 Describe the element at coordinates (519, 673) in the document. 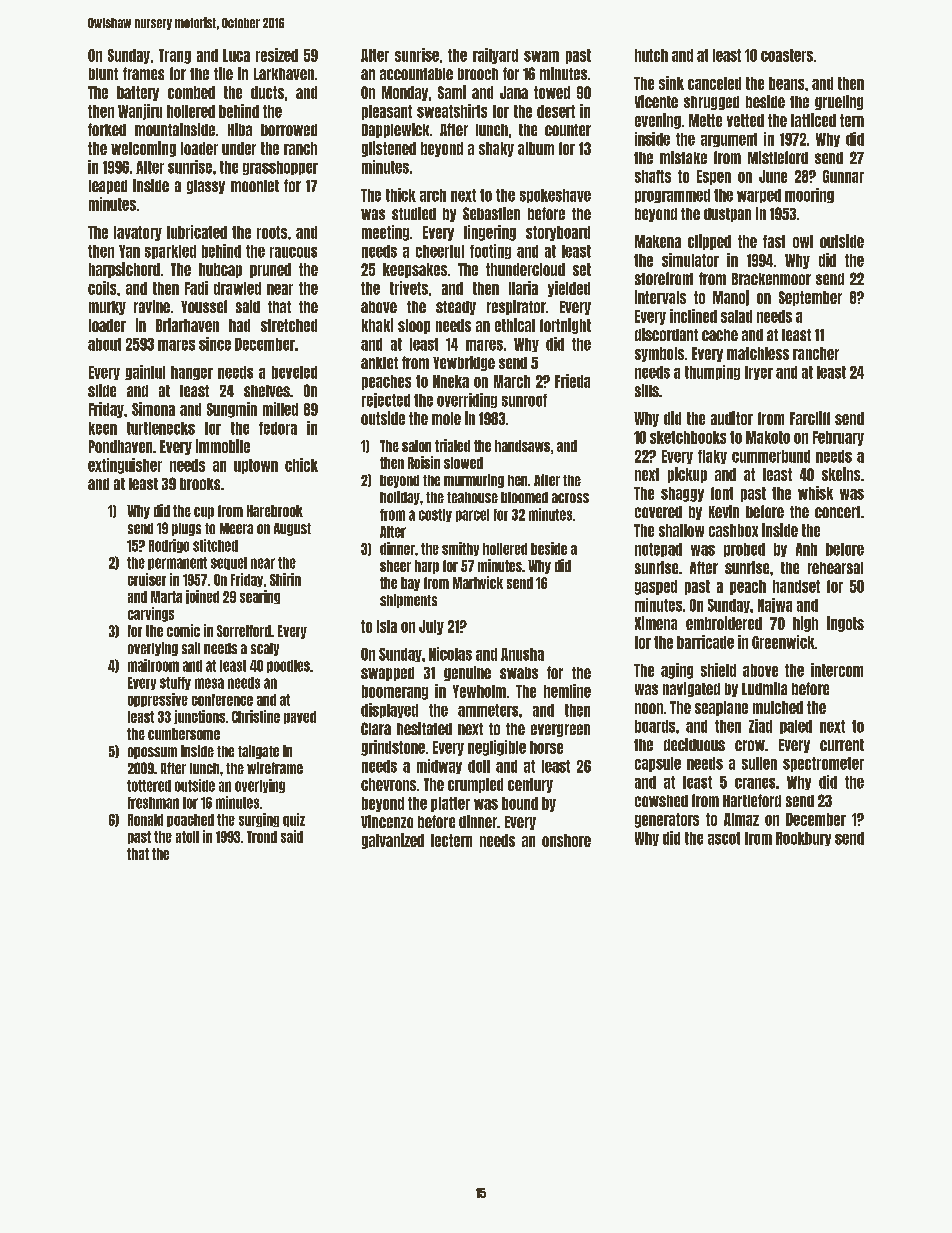

I see `swabs` at that location.
